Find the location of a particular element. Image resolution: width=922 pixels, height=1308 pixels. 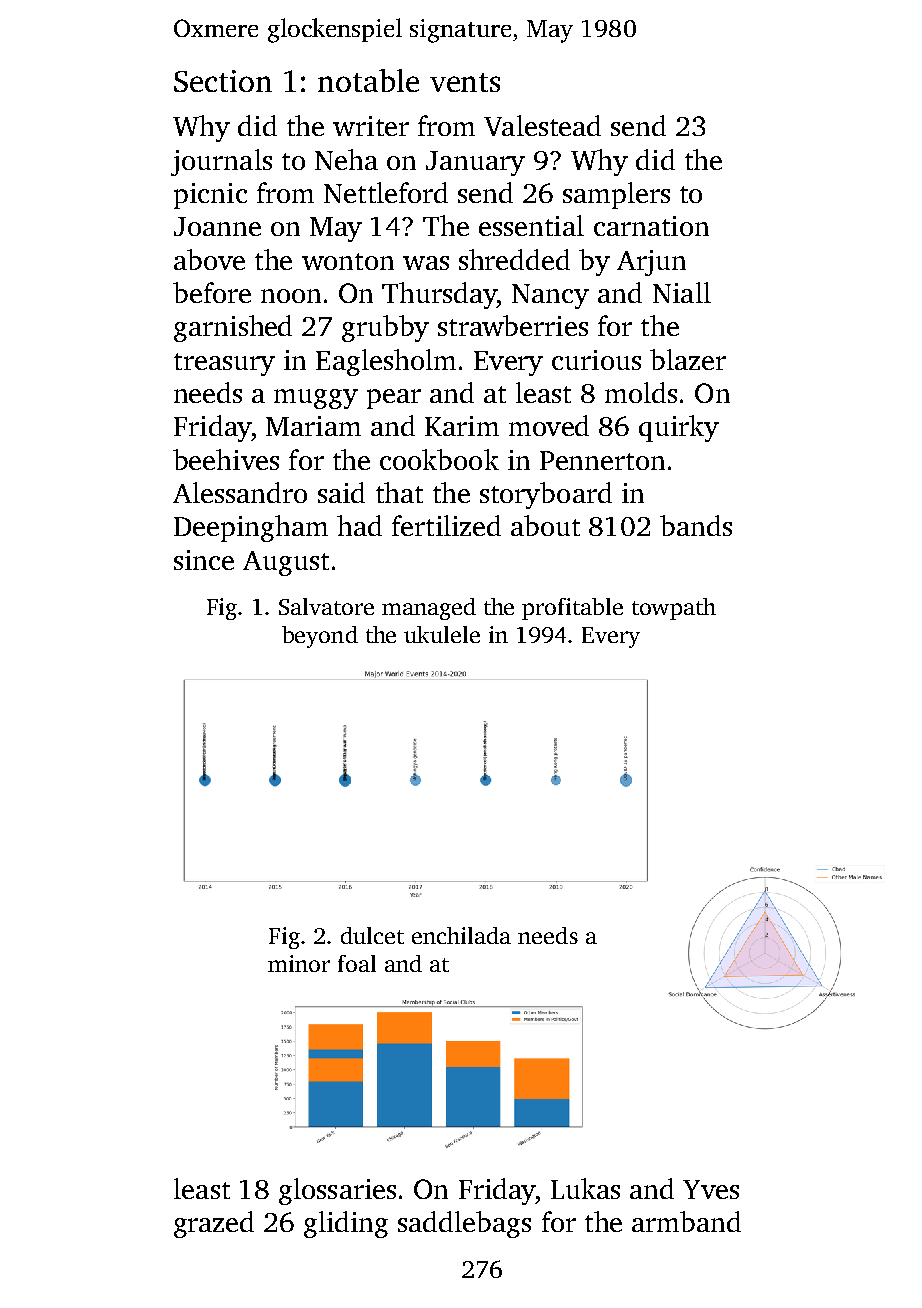

journals is located at coordinates (221, 162).
